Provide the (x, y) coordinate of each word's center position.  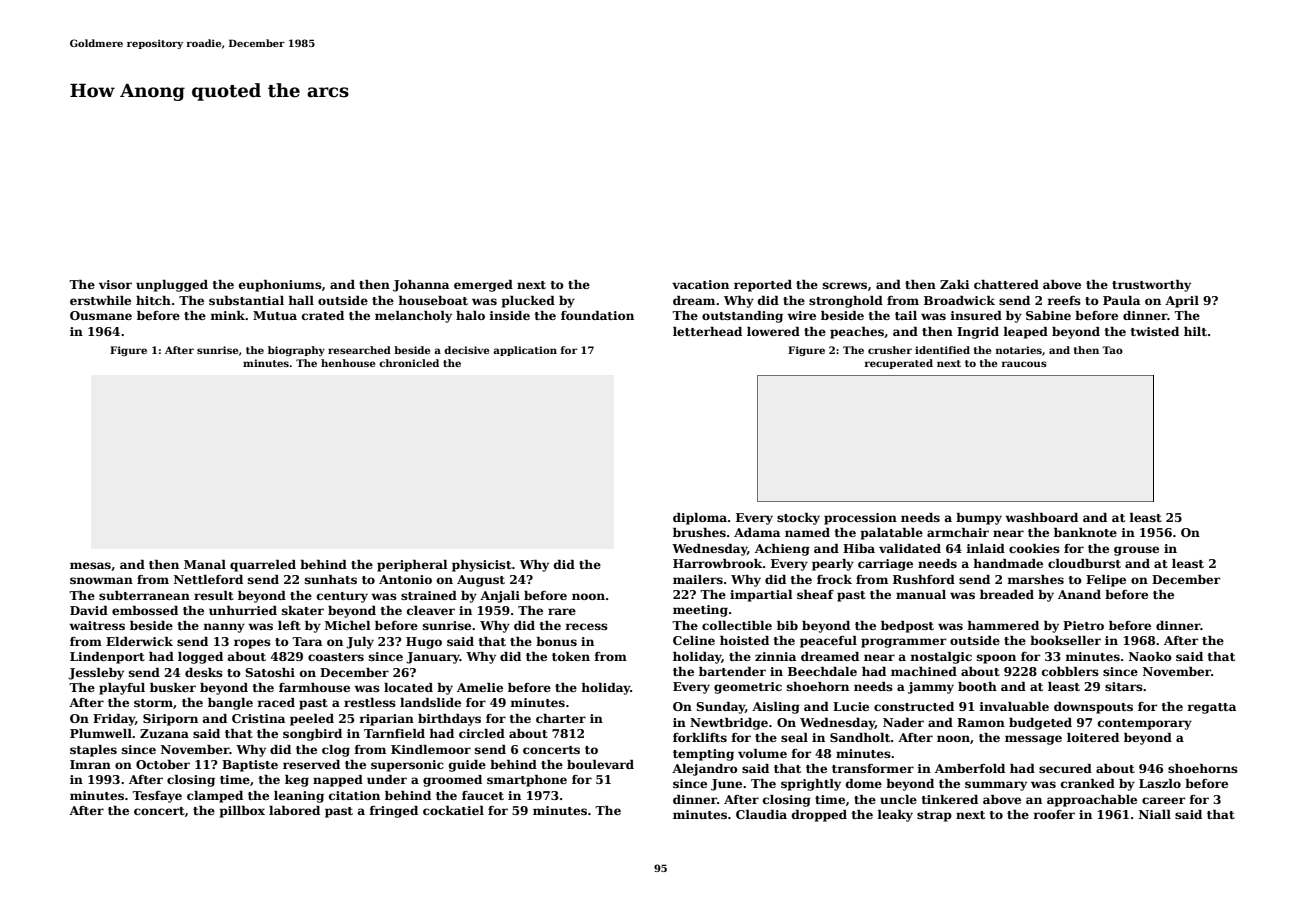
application (525, 351)
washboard (1041, 517)
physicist (482, 566)
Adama (757, 532)
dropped (819, 816)
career (1163, 800)
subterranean (144, 595)
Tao (1112, 350)
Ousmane (101, 315)
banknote (1085, 532)
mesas (90, 565)
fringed (393, 812)
